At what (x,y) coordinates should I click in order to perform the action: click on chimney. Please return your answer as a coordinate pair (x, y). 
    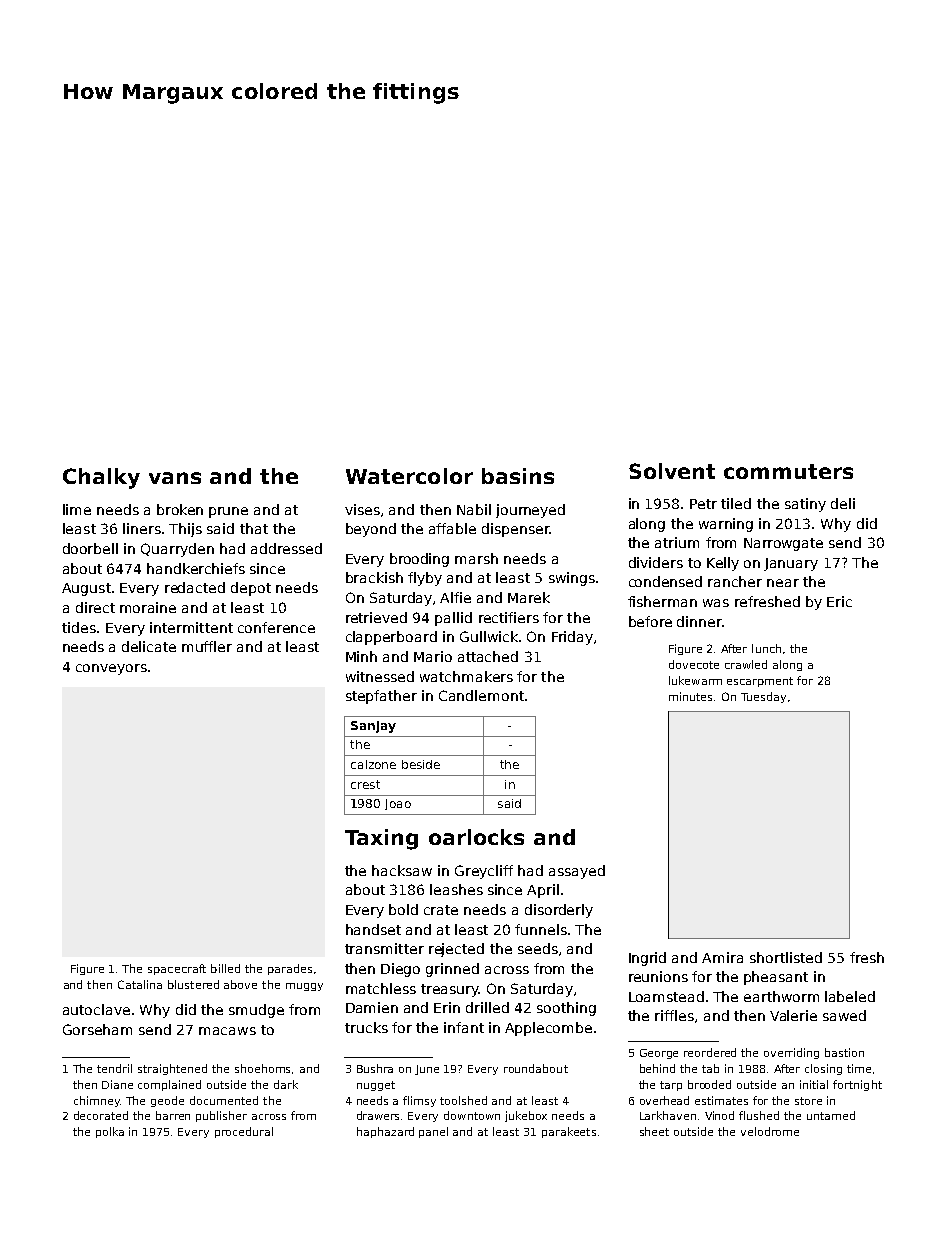
    Looking at the image, I should click on (97, 1101).
